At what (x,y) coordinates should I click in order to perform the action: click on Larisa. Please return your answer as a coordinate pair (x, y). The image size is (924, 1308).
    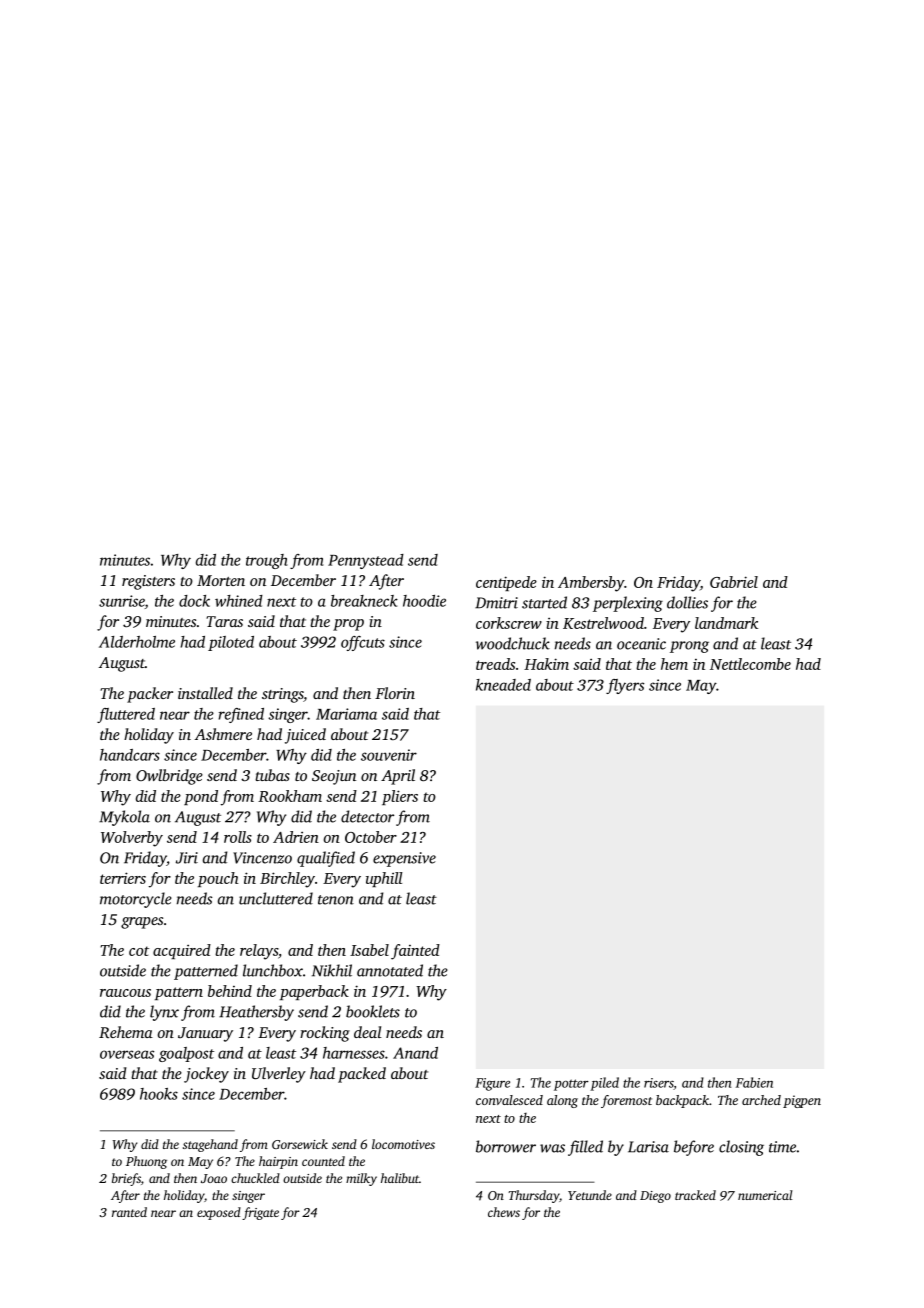
    Looking at the image, I should click on (648, 1147).
